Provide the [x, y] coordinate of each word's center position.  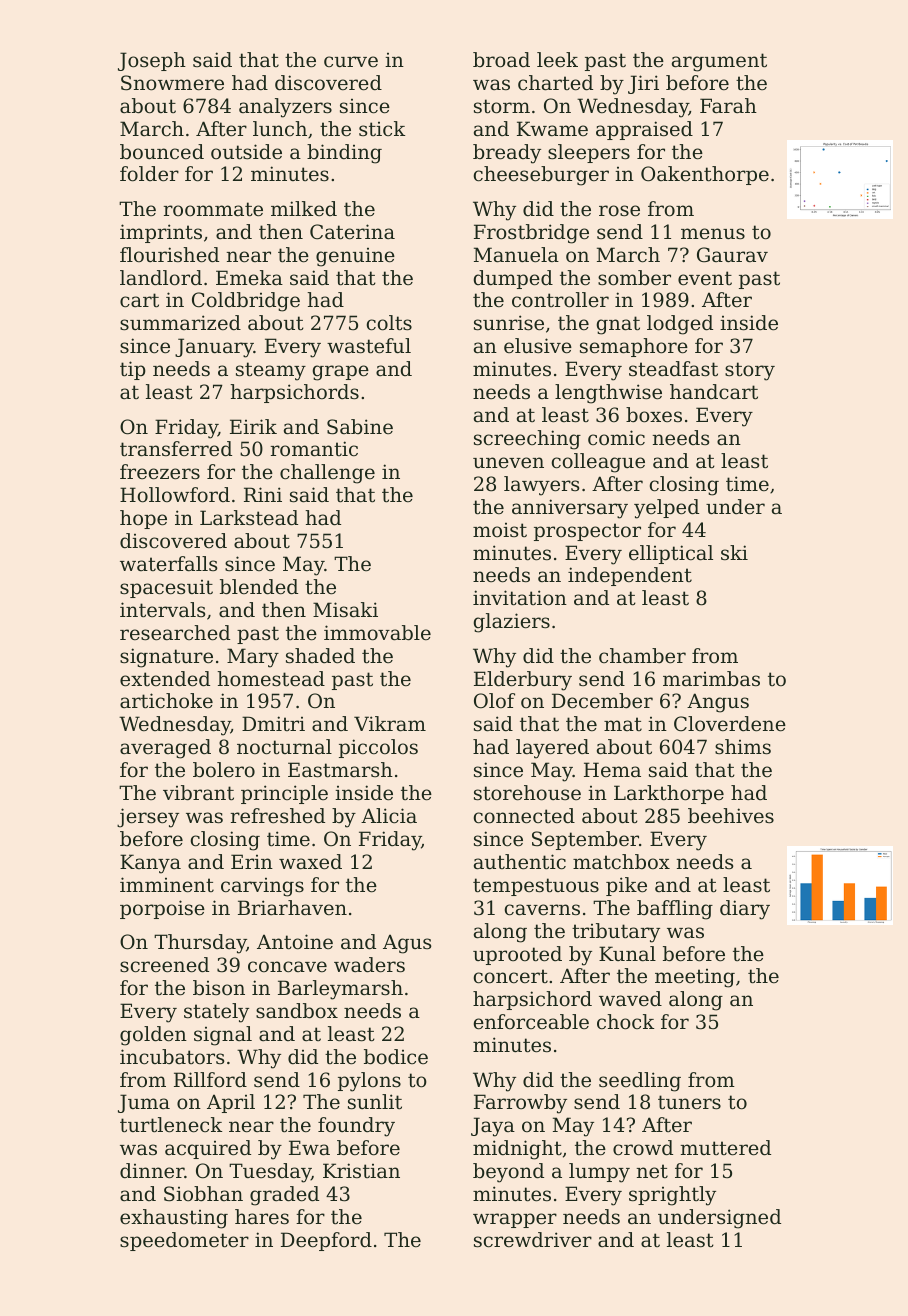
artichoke [166, 701]
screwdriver [533, 1240]
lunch [280, 128]
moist [500, 530]
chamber [642, 656]
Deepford [326, 1241]
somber [634, 278]
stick [382, 128]
